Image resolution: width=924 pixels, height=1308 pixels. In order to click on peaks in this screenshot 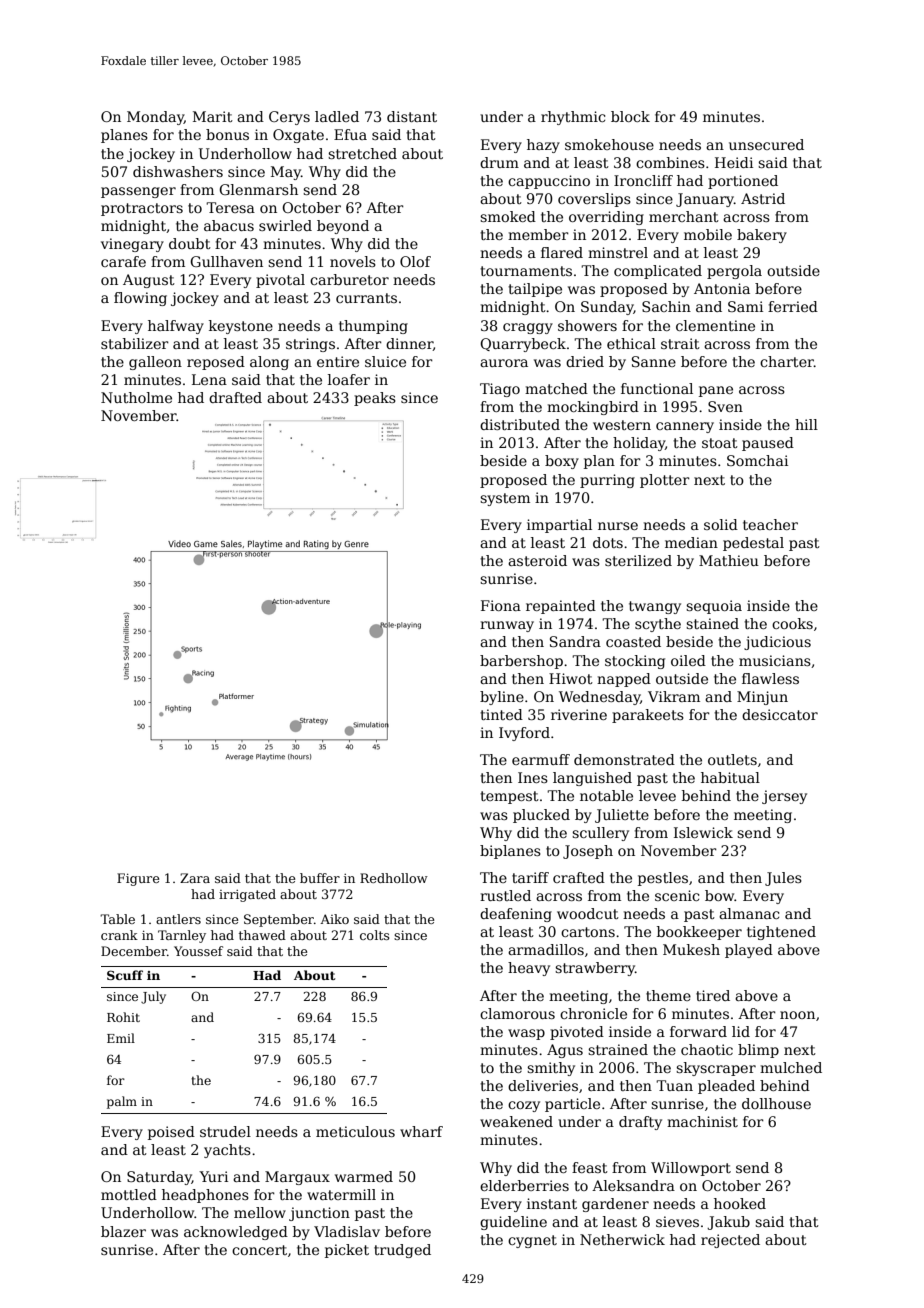, I will do `click(375, 399)`.
